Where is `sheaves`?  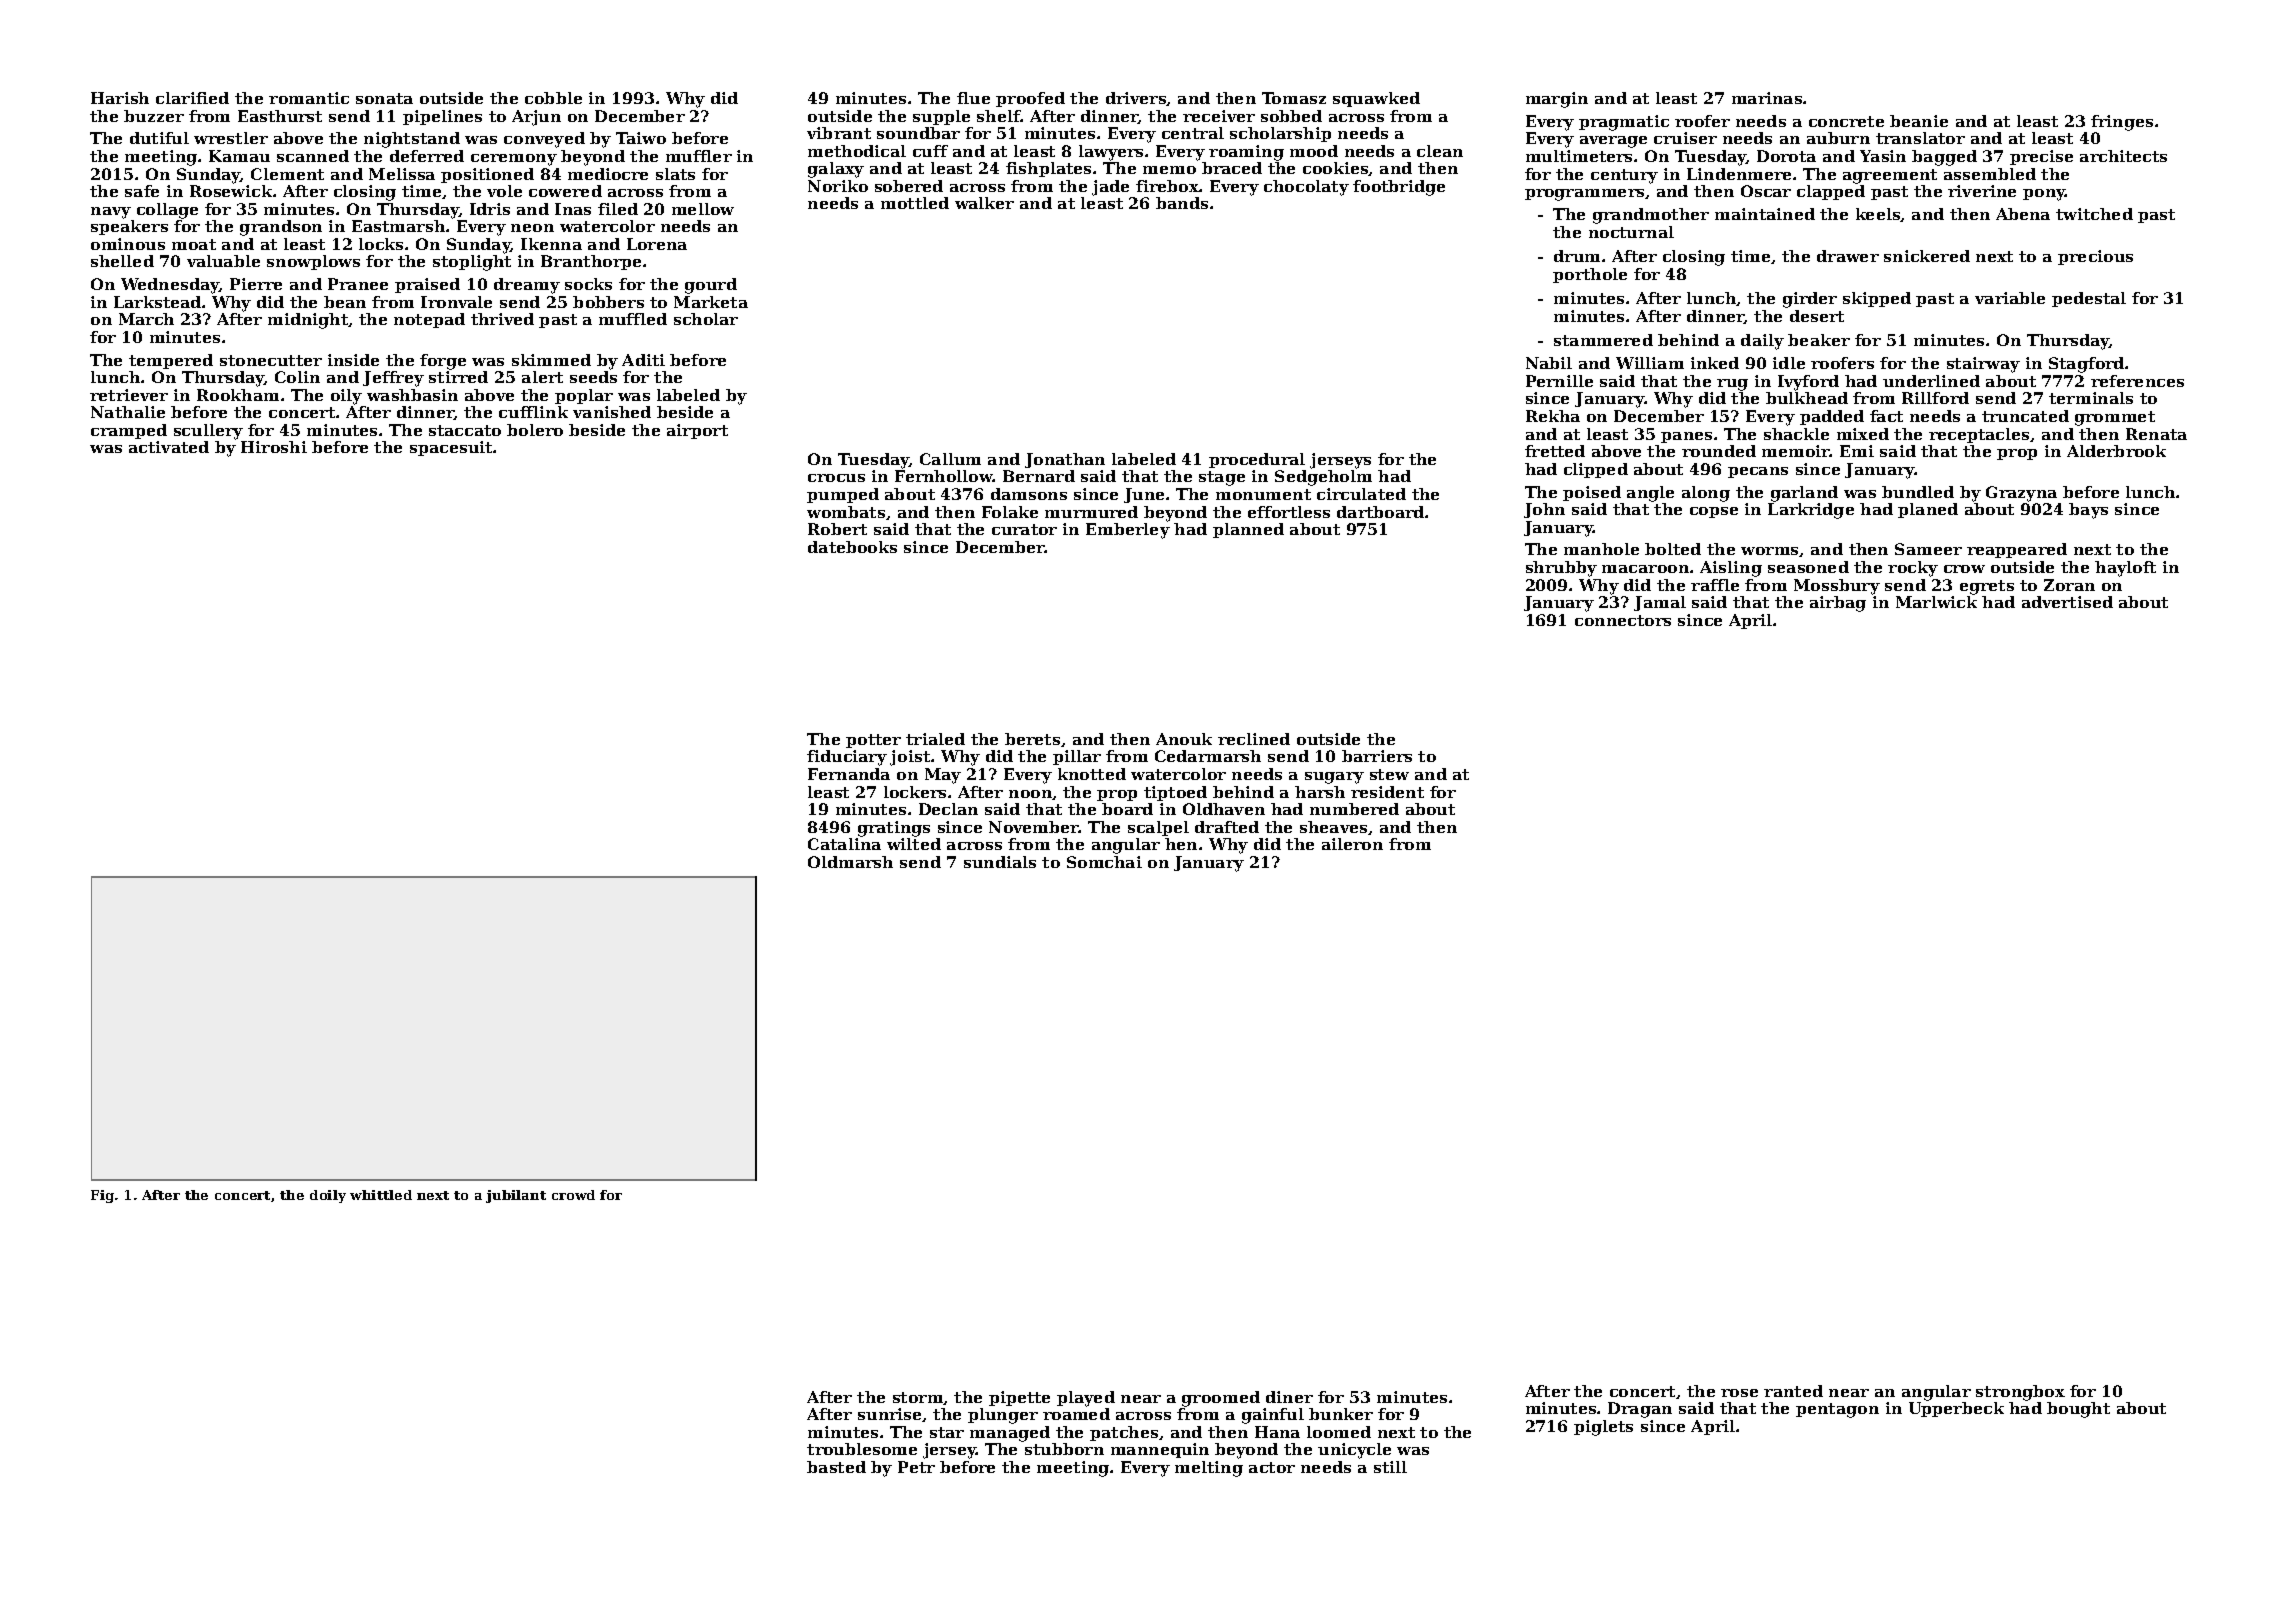
sheaves is located at coordinates (1333, 827).
